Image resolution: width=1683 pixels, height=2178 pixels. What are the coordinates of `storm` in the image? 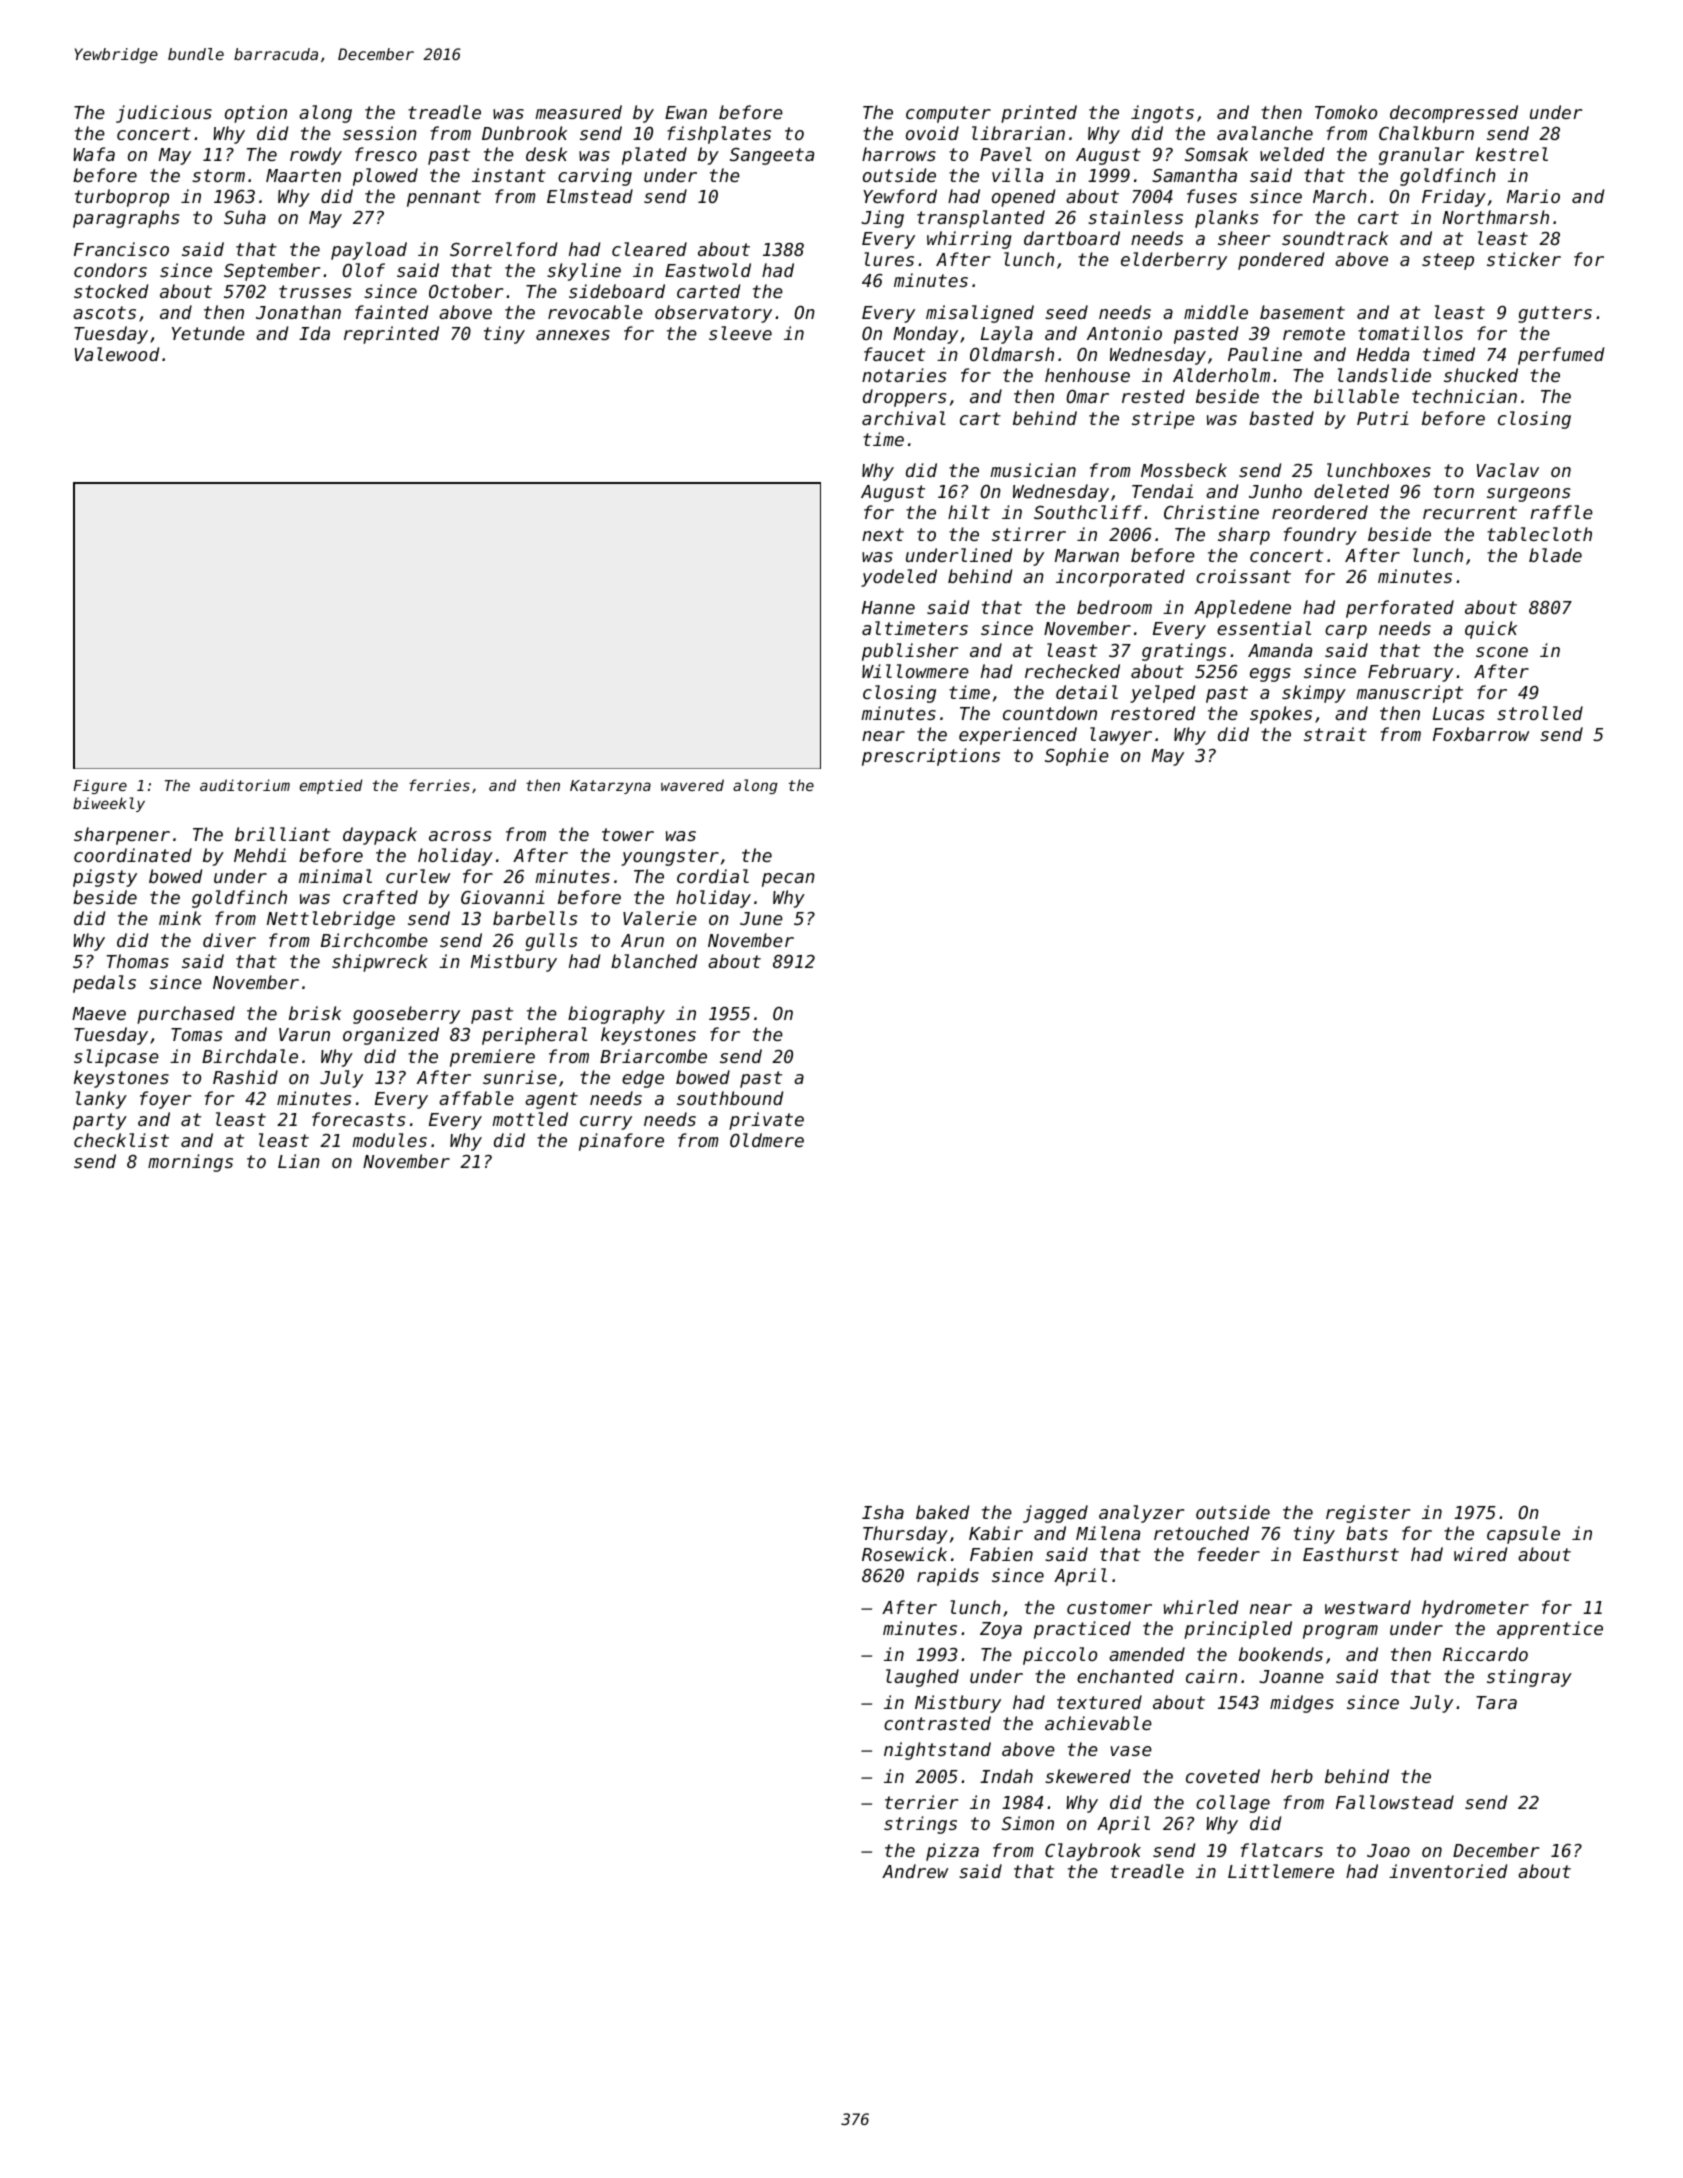 It's located at (218, 175).
